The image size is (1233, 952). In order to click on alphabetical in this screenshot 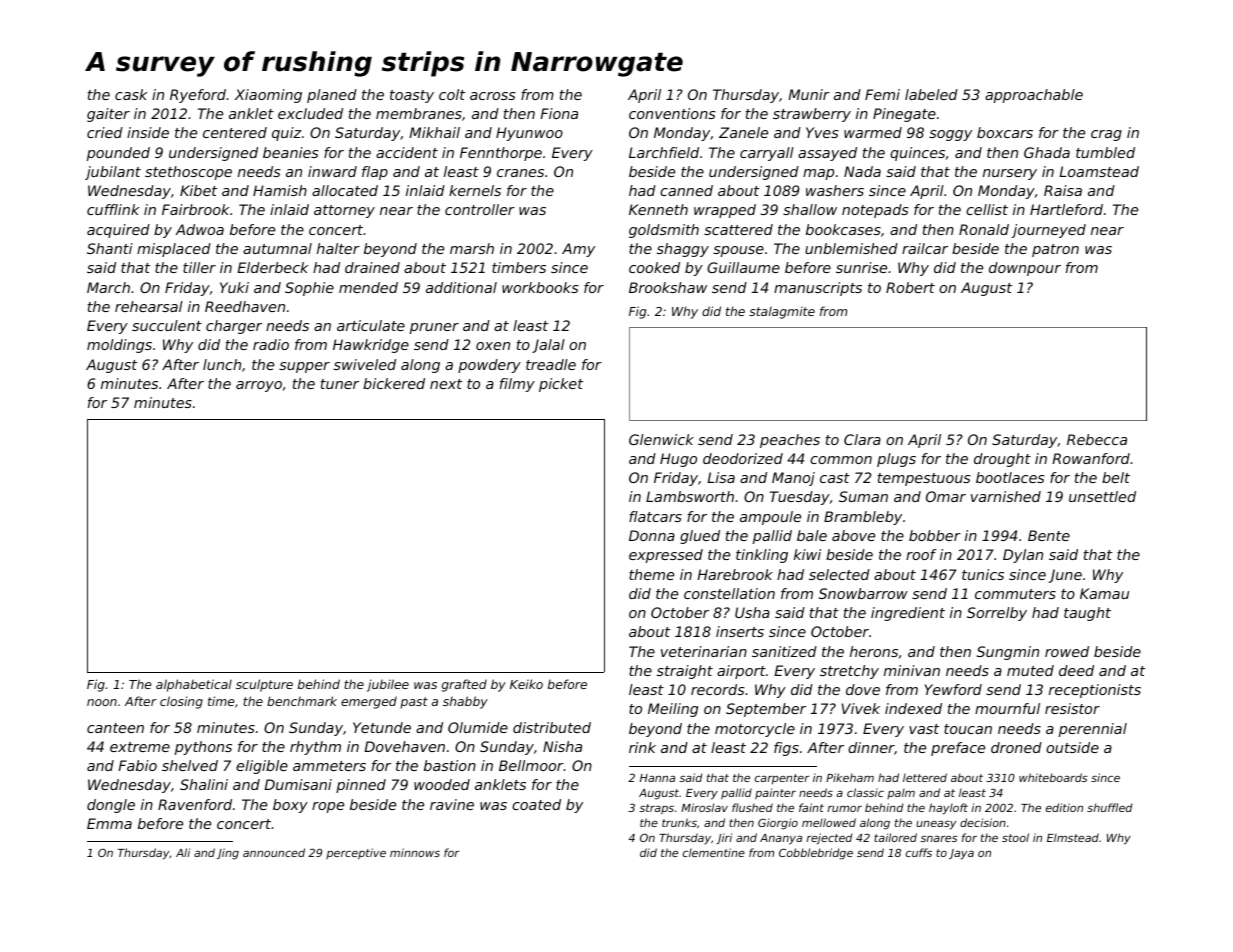, I will do `click(194, 685)`.
